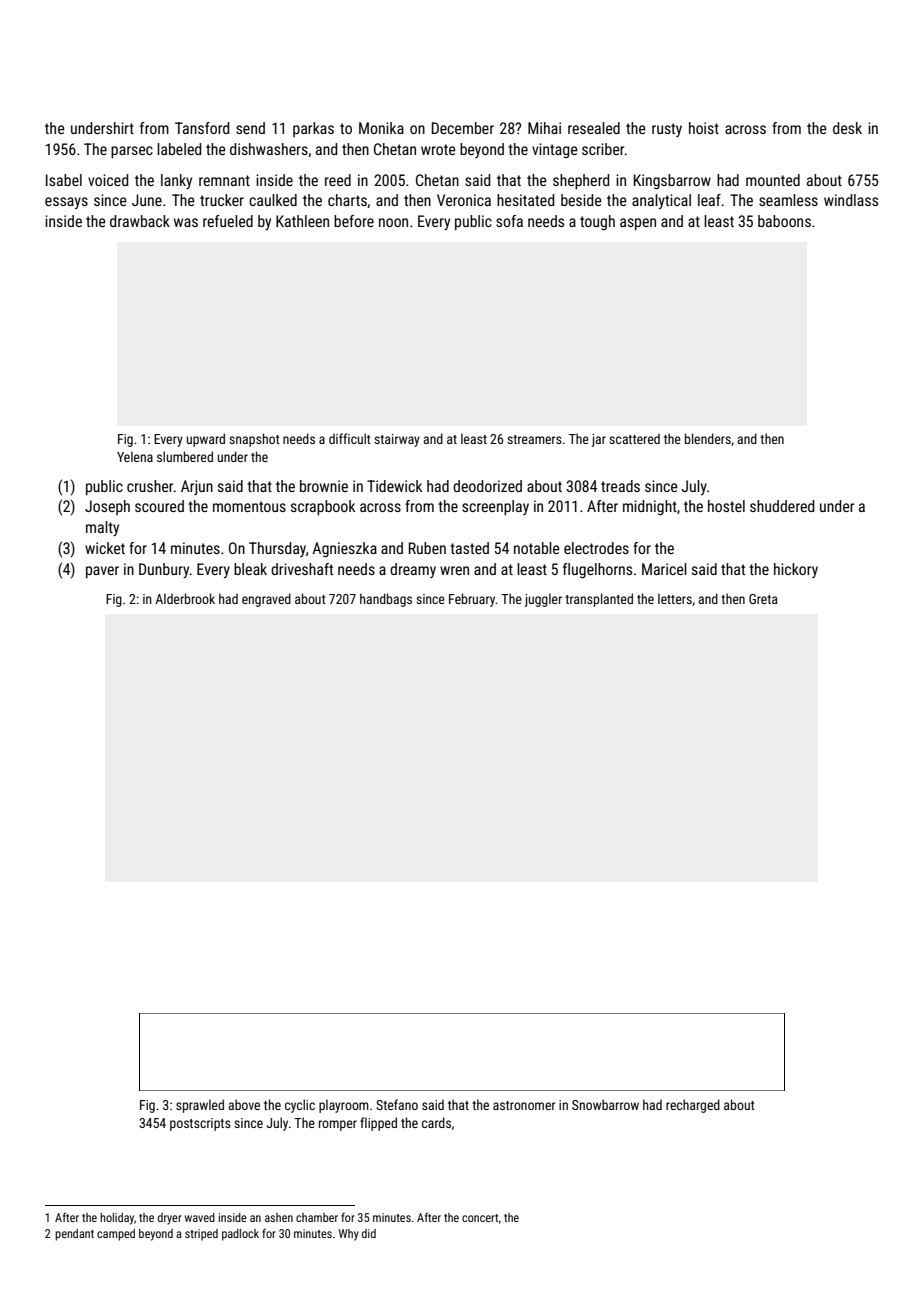 The height and width of the screenshot is (1308, 924). What do you see at coordinates (349, 1235) in the screenshot?
I see `Why` at bounding box center [349, 1235].
